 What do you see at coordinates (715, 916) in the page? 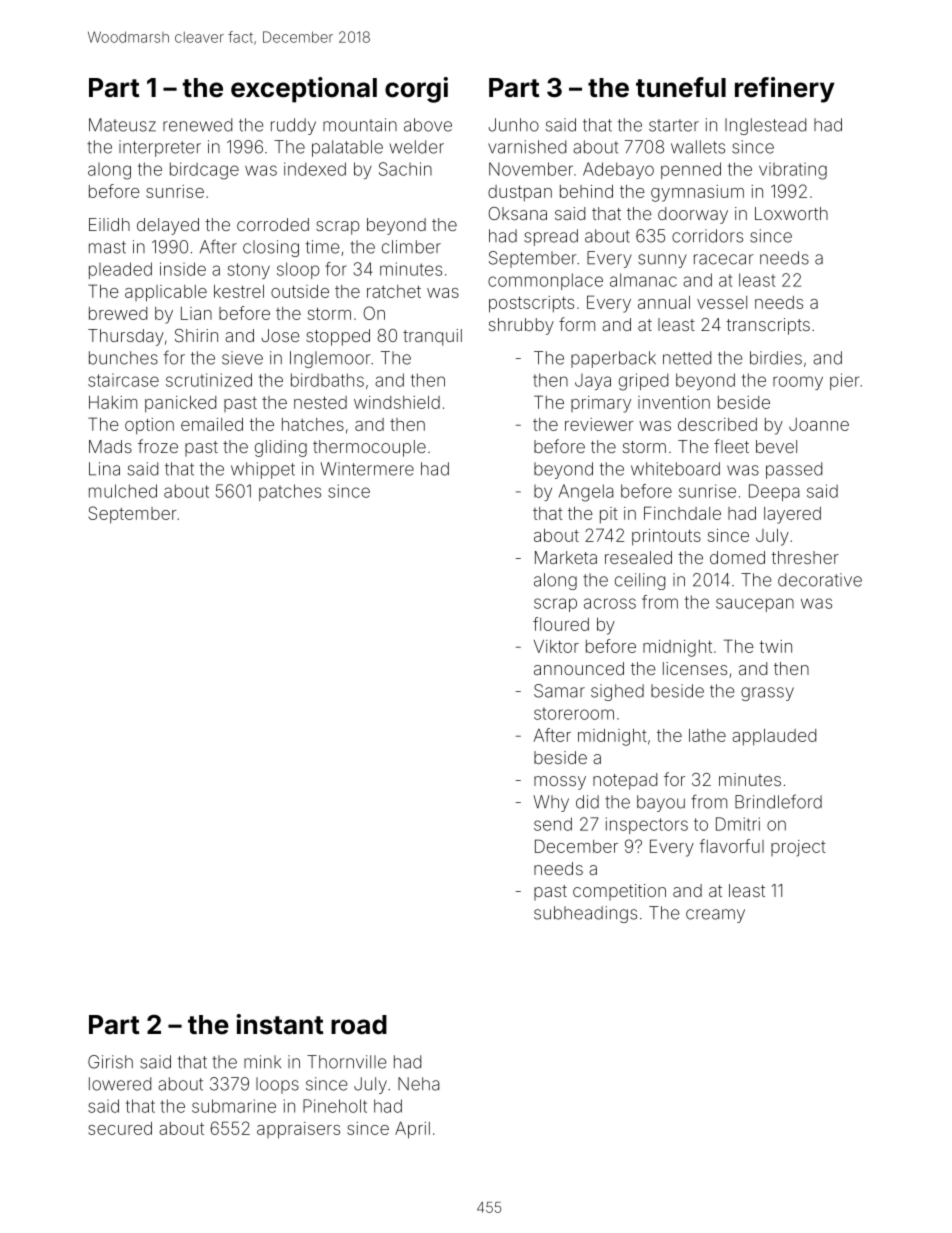
I see `creamy` at bounding box center [715, 916].
